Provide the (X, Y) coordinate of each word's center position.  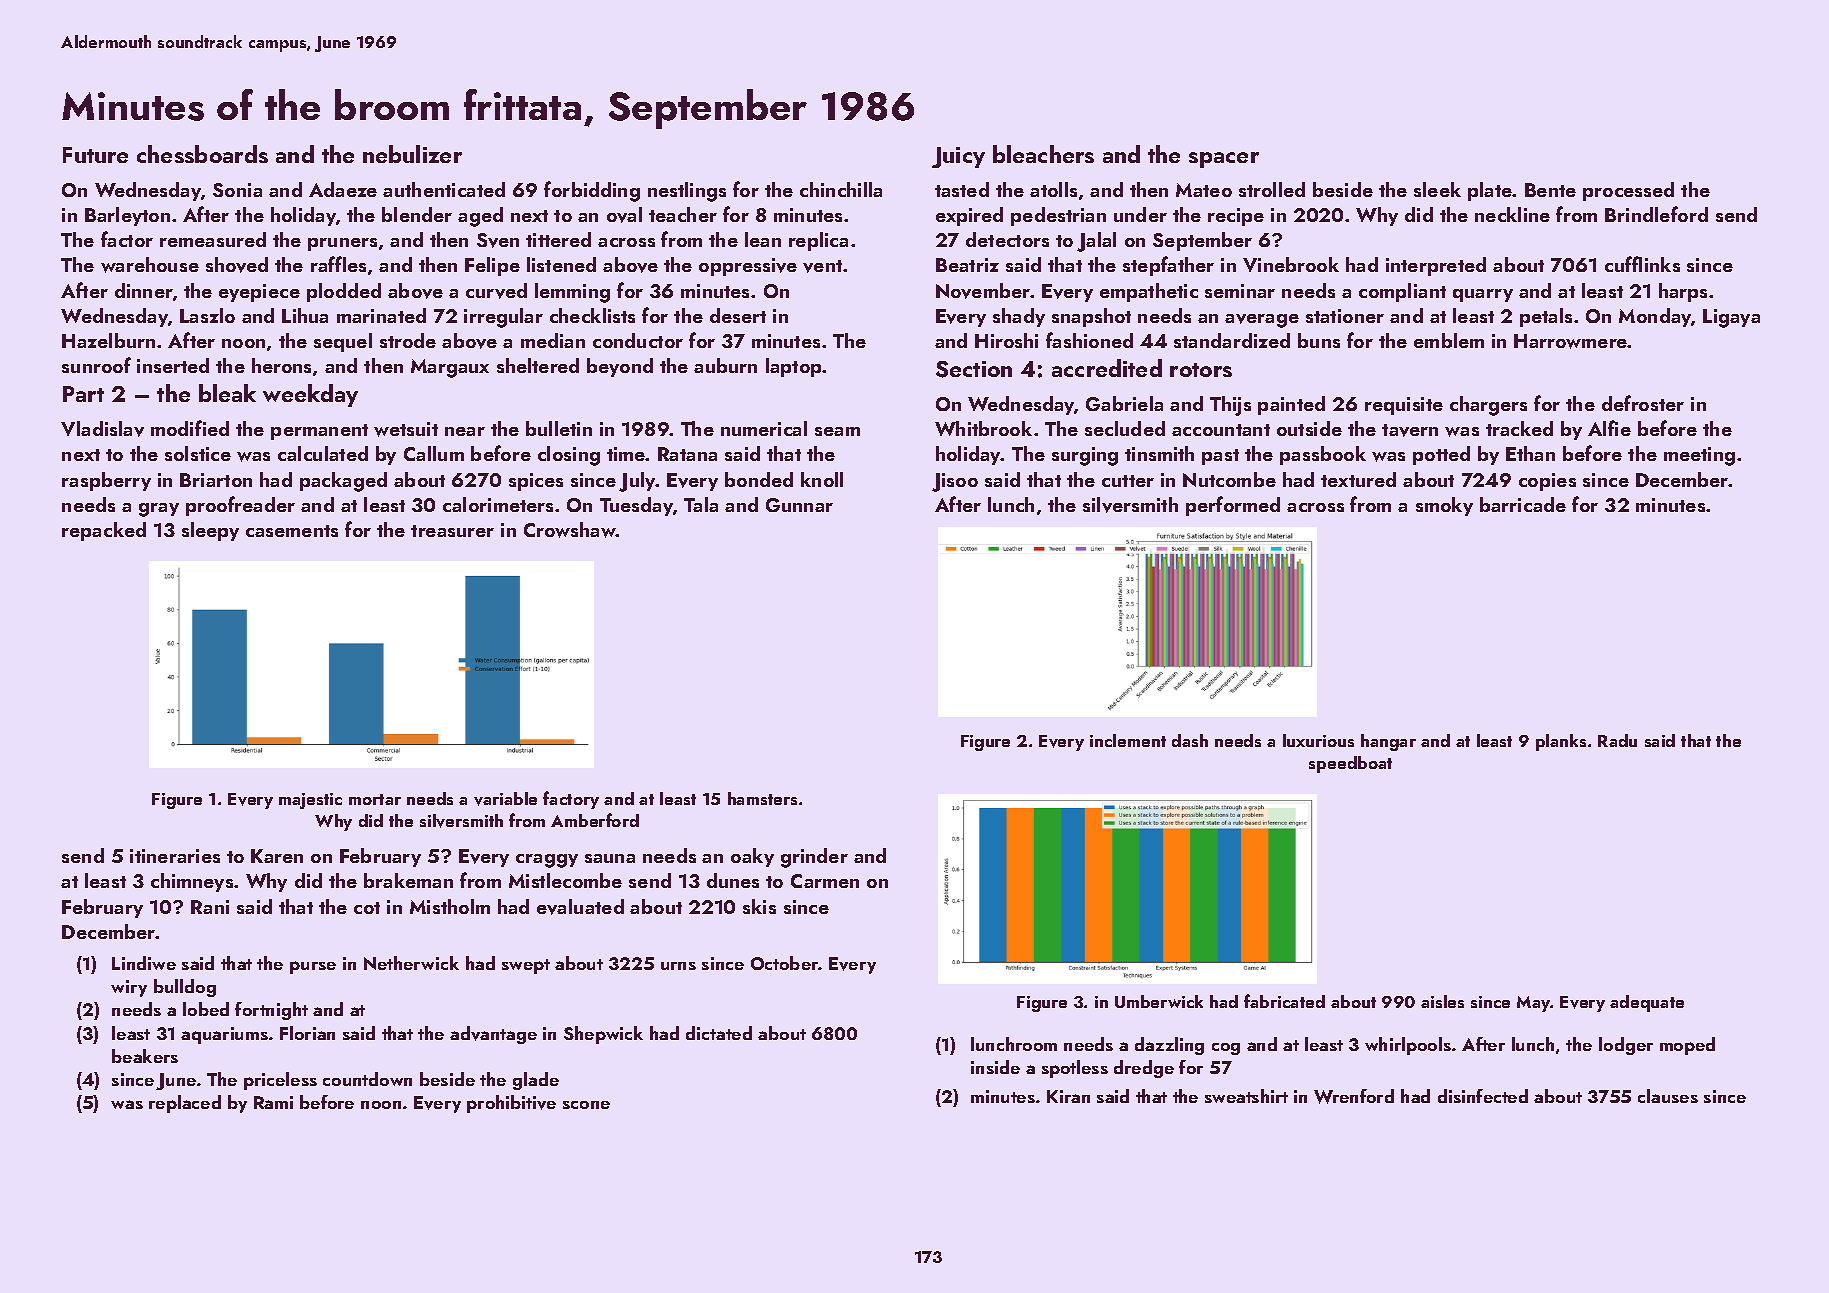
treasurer (452, 531)
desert (738, 315)
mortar (375, 799)
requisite (1404, 406)
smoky (1444, 506)
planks (1561, 742)
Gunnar (799, 505)
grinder (814, 858)
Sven (498, 240)
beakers (145, 1056)
